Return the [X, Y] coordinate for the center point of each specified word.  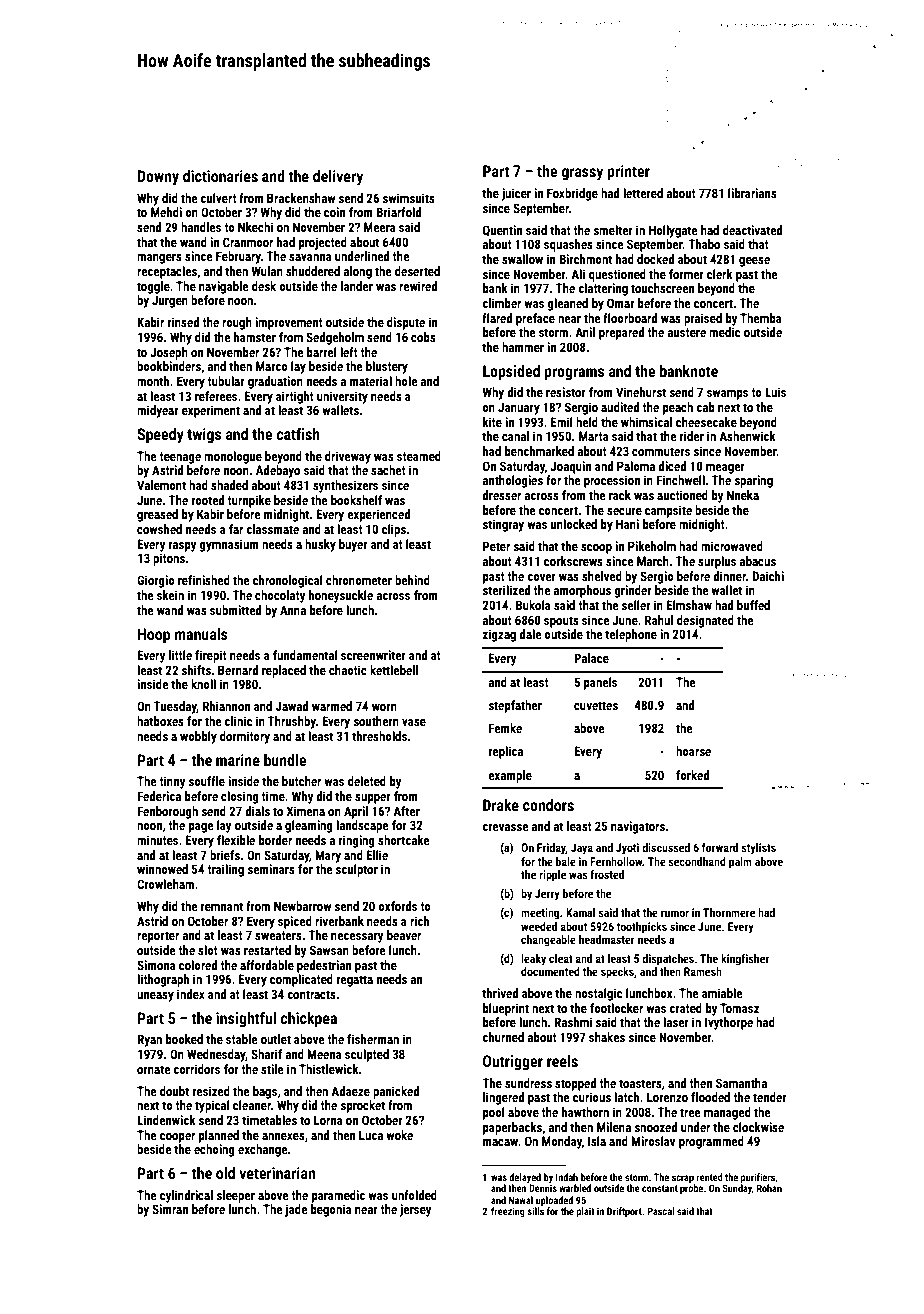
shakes [607, 1037]
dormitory [245, 737]
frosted [607, 874]
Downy [158, 177]
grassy [582, 174]
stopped [575, 1084]
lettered [643, 193]
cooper [177, 1138]
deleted [367, 781]
